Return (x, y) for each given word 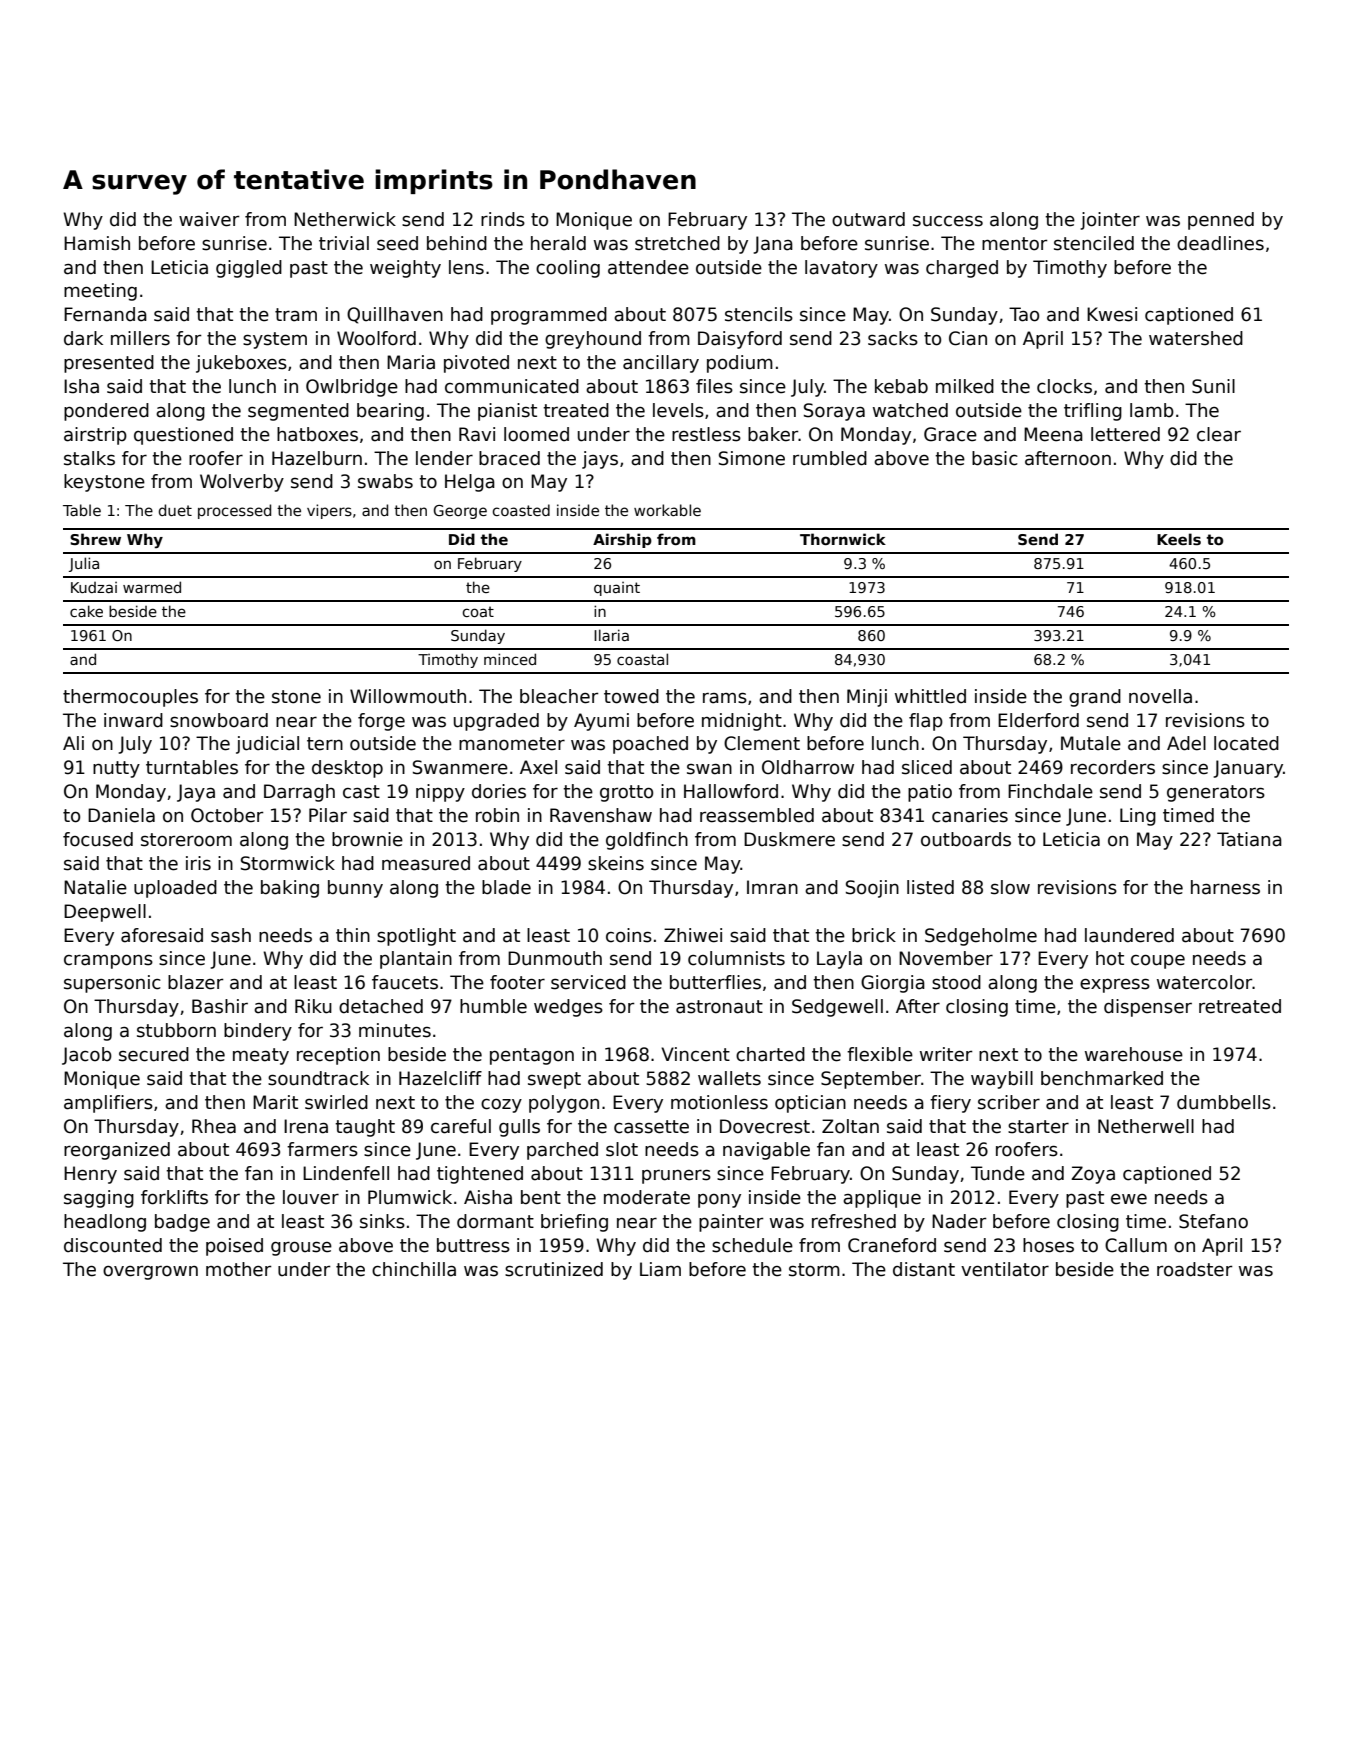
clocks (1064, 386)
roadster (1195, 1269)
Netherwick (345, 219)
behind (457, 243)
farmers (322, 1149)
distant (924, 1269)
